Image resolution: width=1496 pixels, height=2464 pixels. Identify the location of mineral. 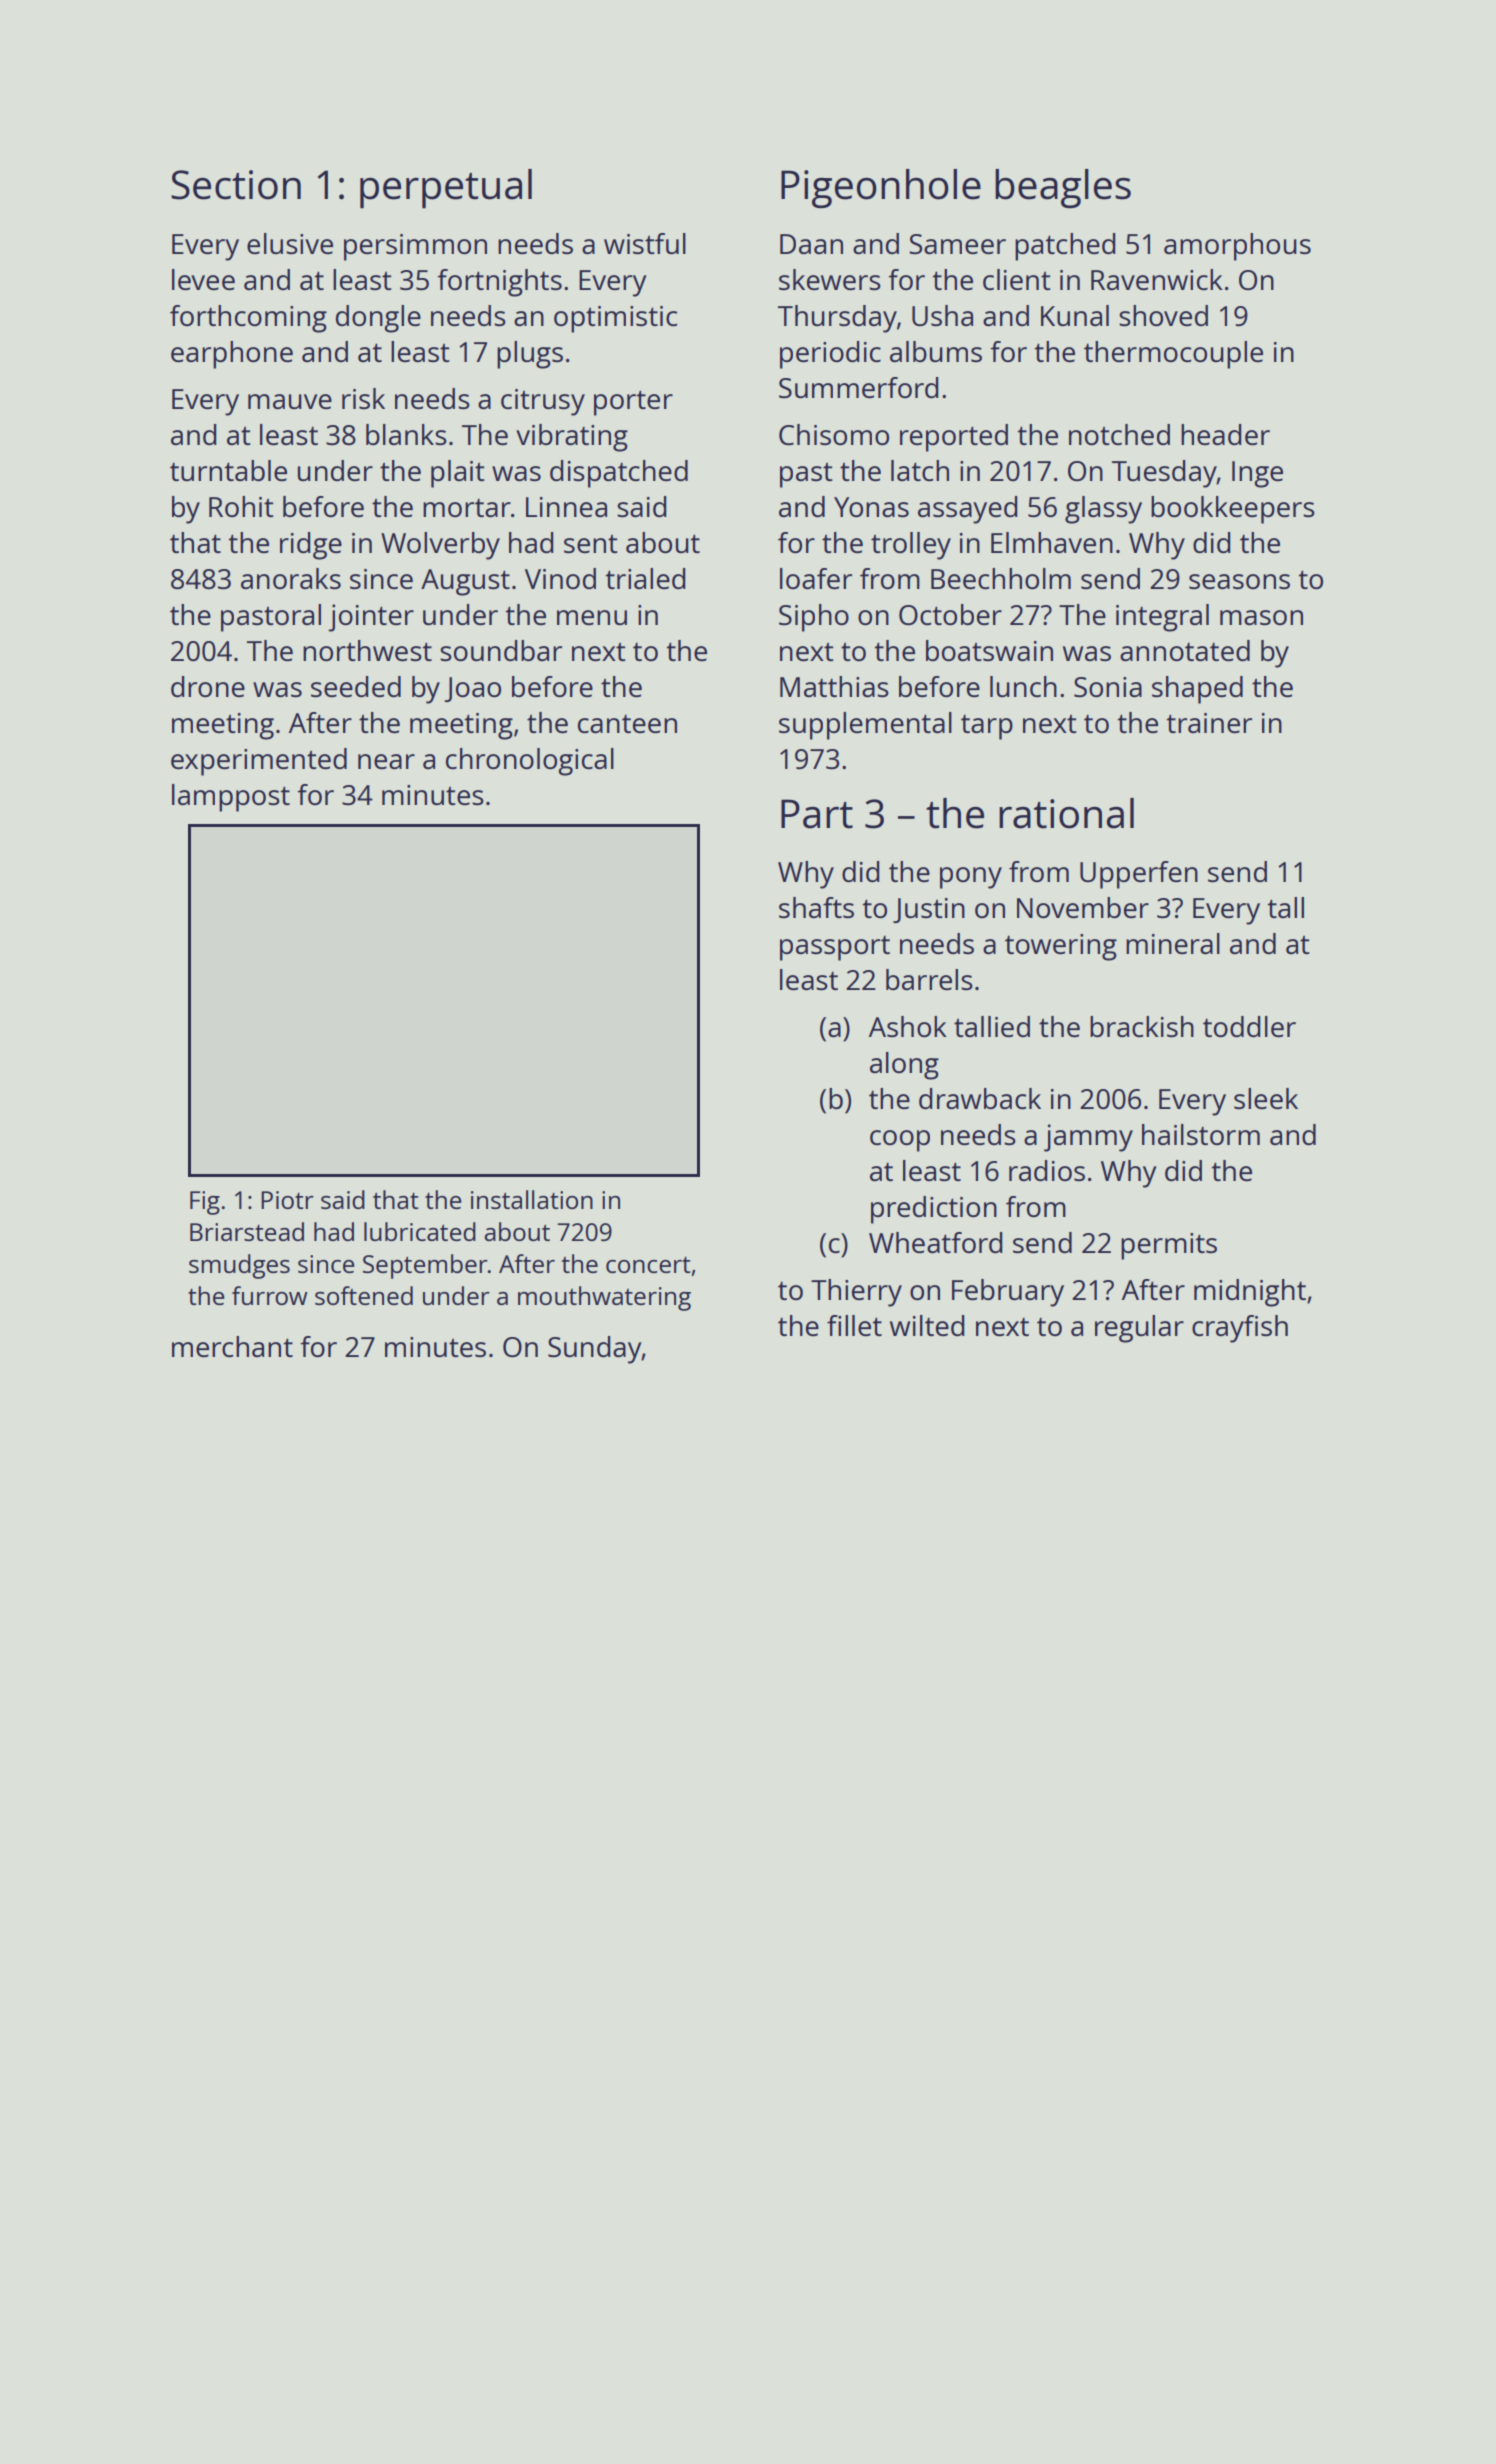
(1173, 943).
